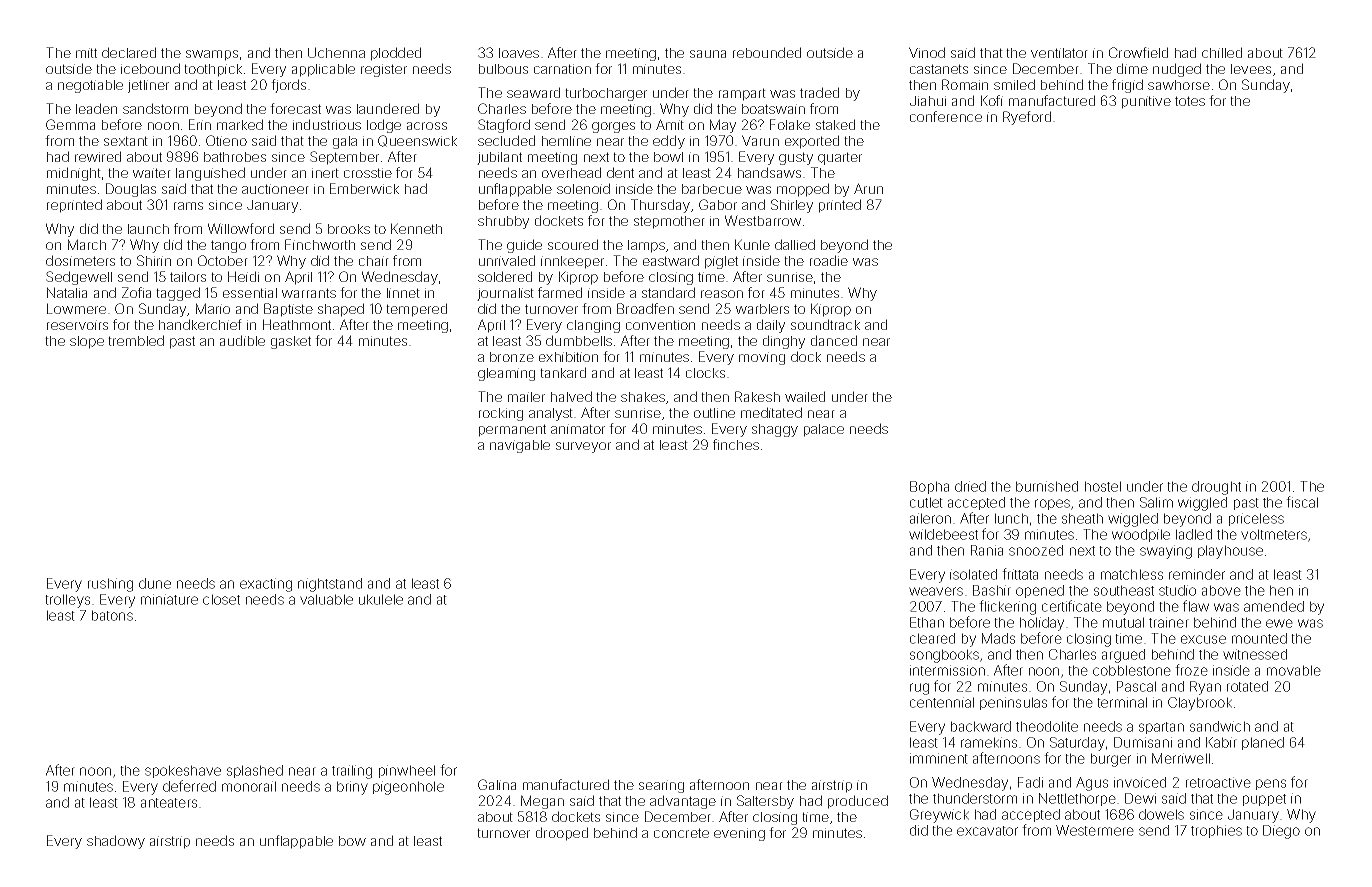 This screenshot has width=1372, height=887. Describe the element at coordinates (1132, 68) in the screenshot. I see `dime` at that location.
